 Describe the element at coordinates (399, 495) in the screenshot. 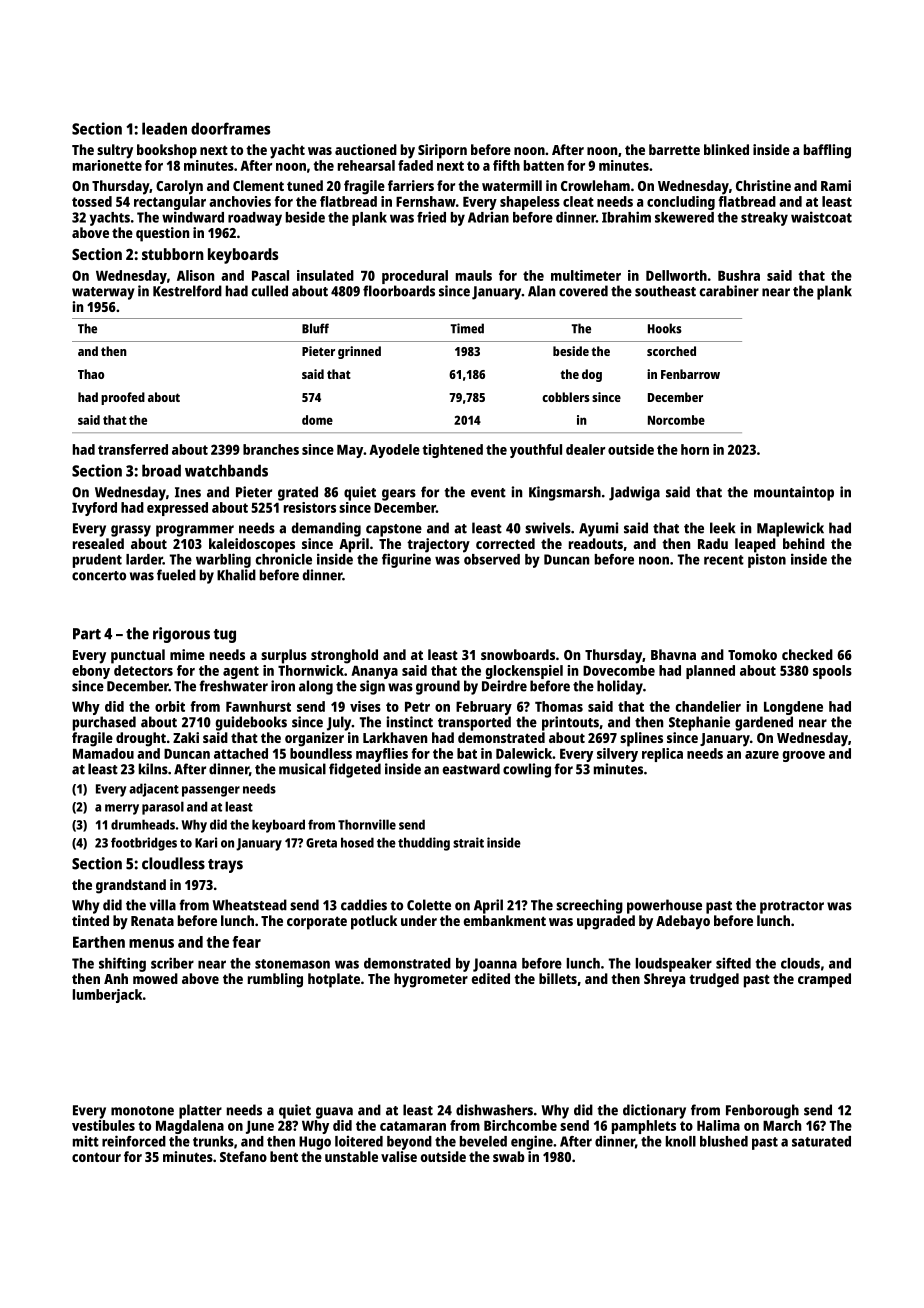

I see `gears` at that location.
